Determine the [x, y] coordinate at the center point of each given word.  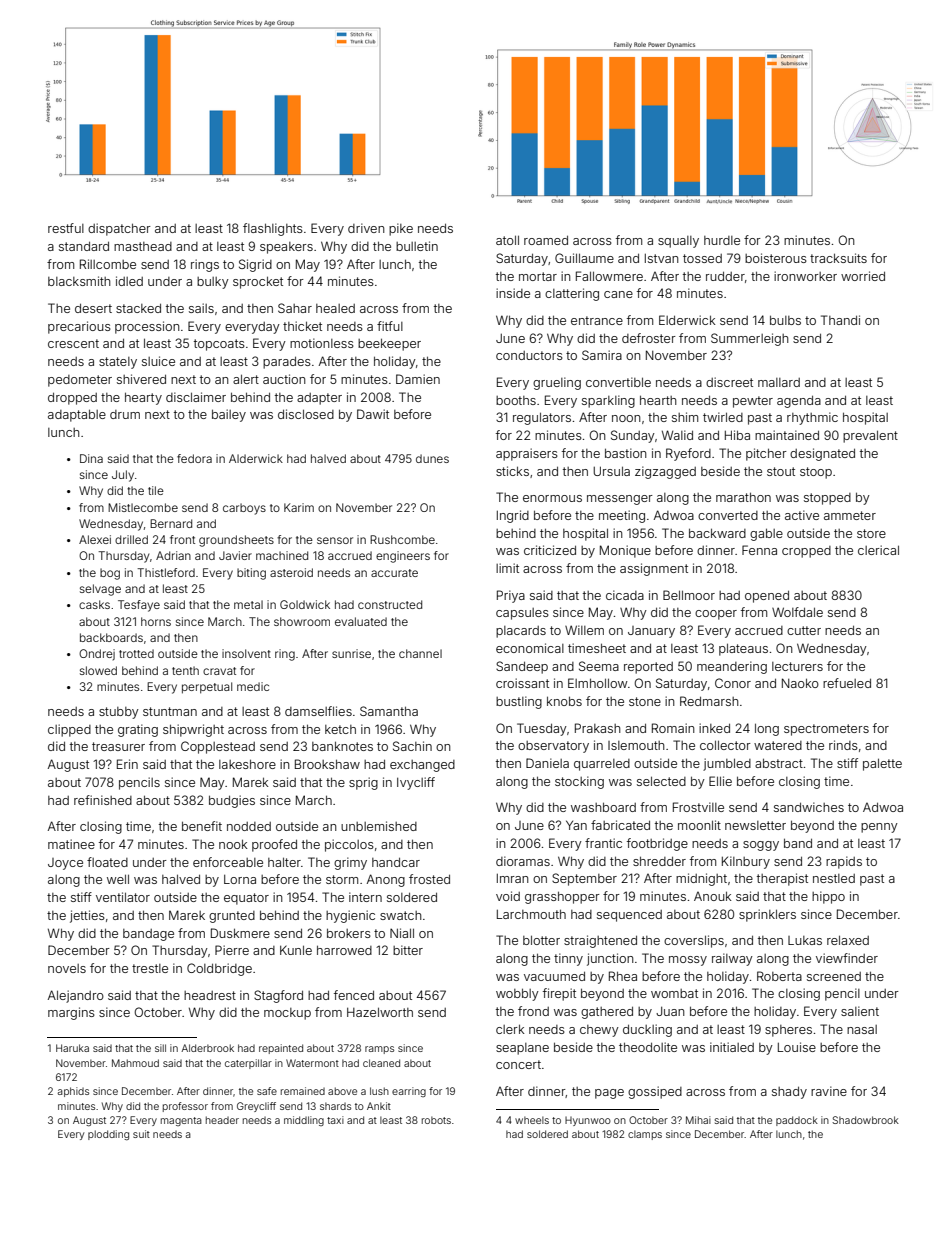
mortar [538, 276]
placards [521, 632]
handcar [396, 862]
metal [248, 604]
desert [93, 308]
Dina [91, 458]
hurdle [722, 240]
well [118, 879]
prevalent [870, 436]
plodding [108, 1135]
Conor [733, 683]
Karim [299, 507]
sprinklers [767, 915]
